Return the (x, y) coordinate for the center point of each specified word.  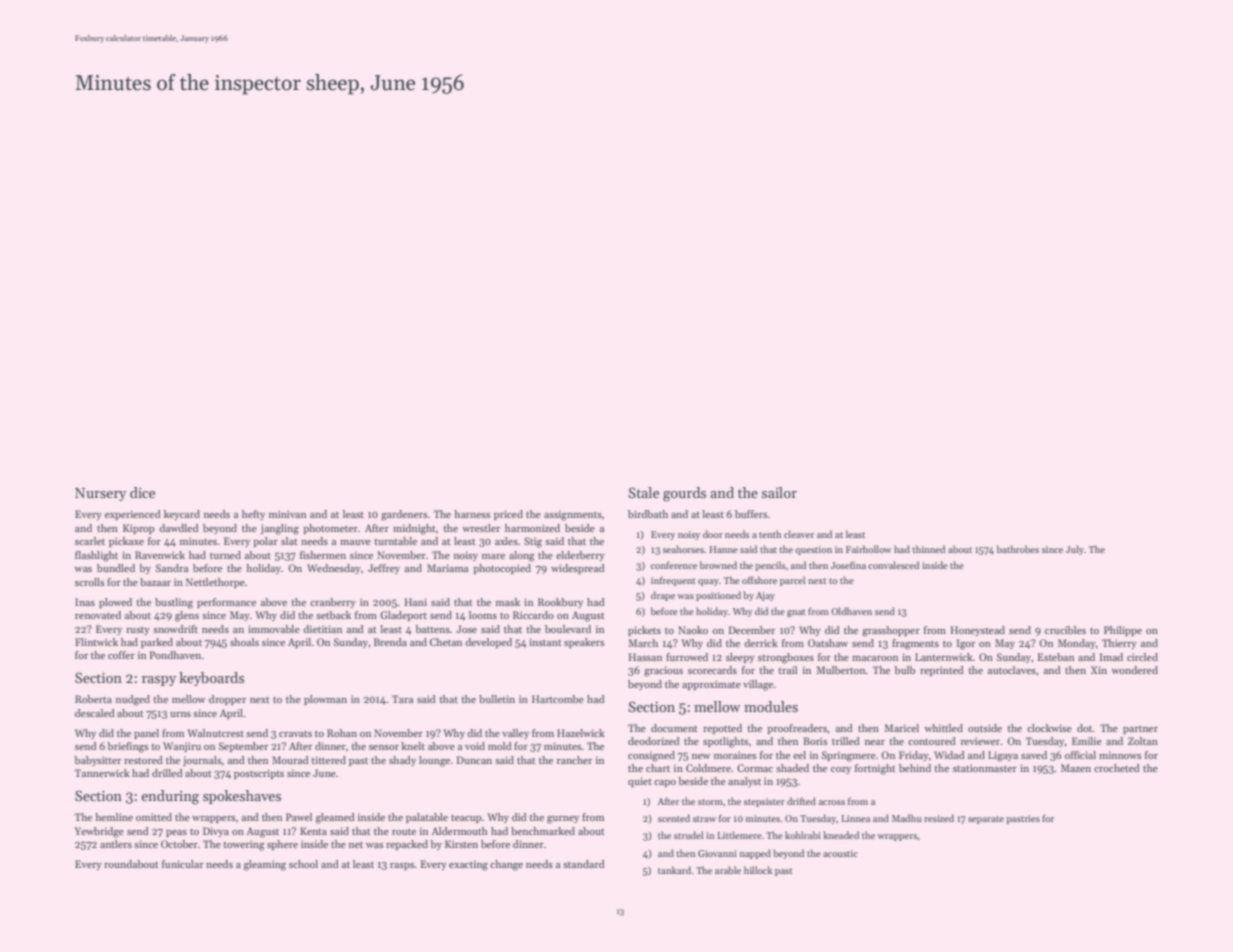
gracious (663, 671)
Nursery (100, 494)
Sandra (172, 568)
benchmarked (543, 831)
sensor (384, 747)
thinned (928, 549)
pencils (770, 566)
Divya (216, 832)
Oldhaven (851, 611)
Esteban (1056, 657)
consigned (651, 756)
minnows (1120, 755)
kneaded (841, 835)
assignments (573, 515)
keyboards (211, 679)
